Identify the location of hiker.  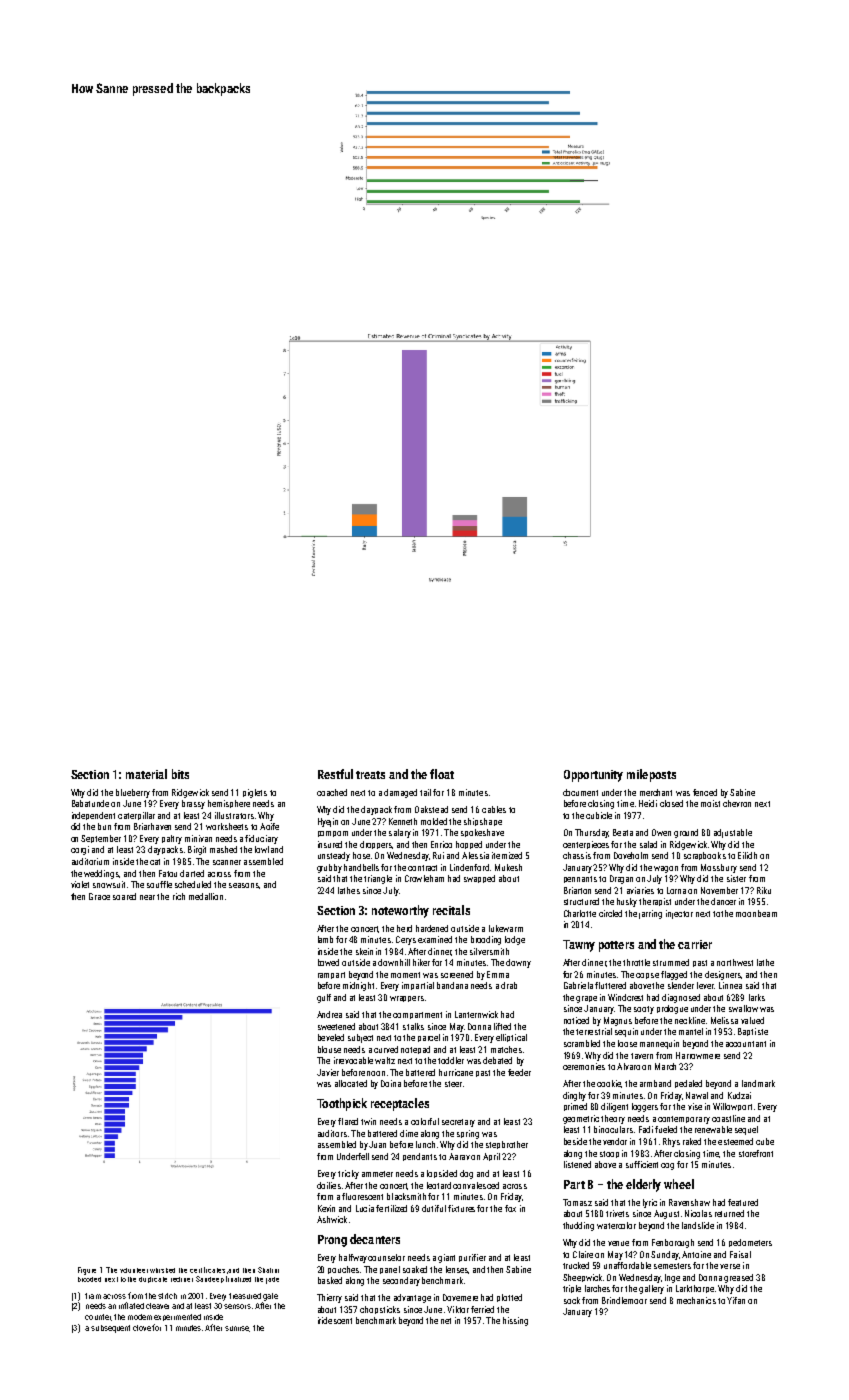
(421, 962).
